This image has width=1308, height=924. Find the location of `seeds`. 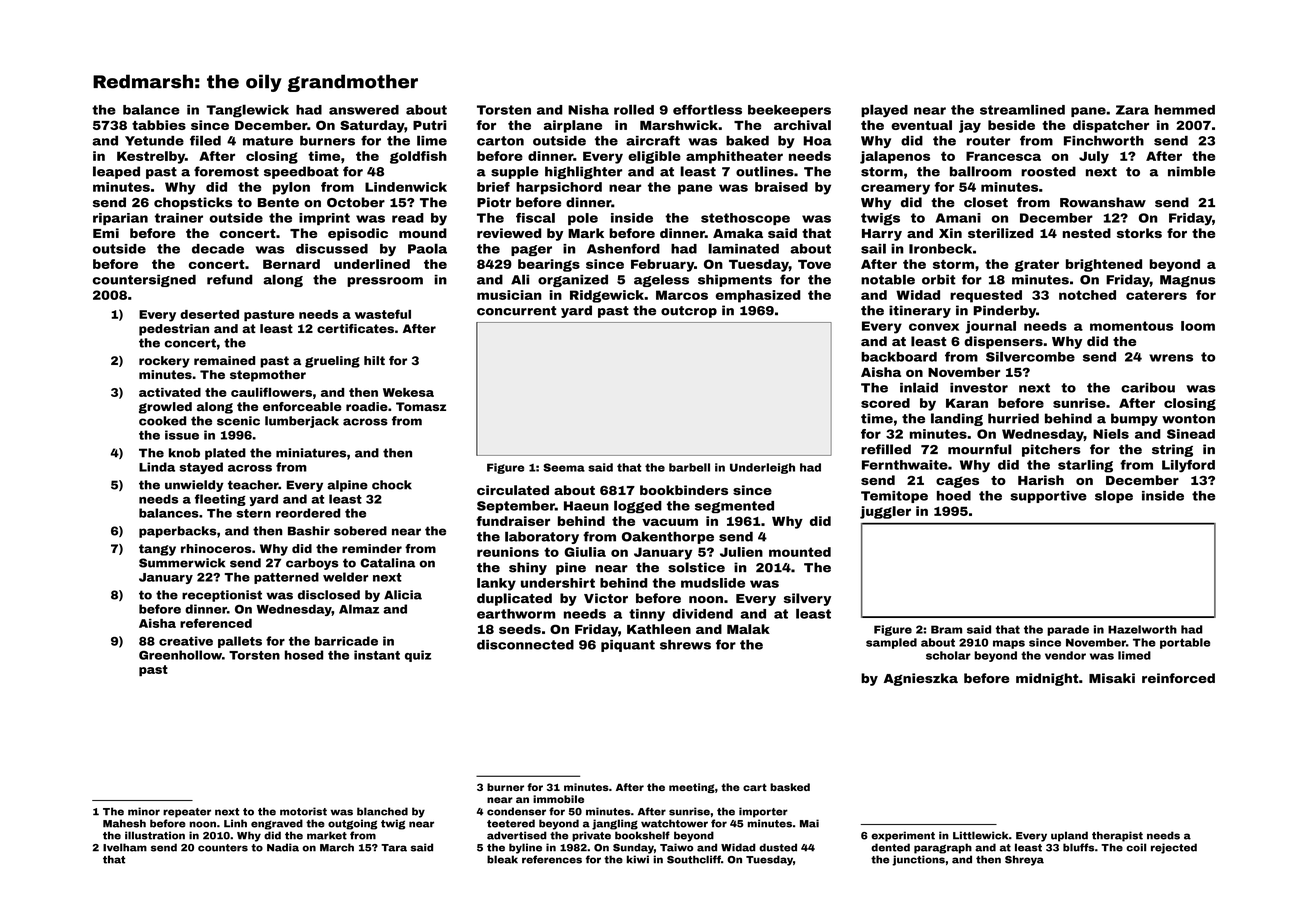

seeds is located at coordinates (520, 629).
